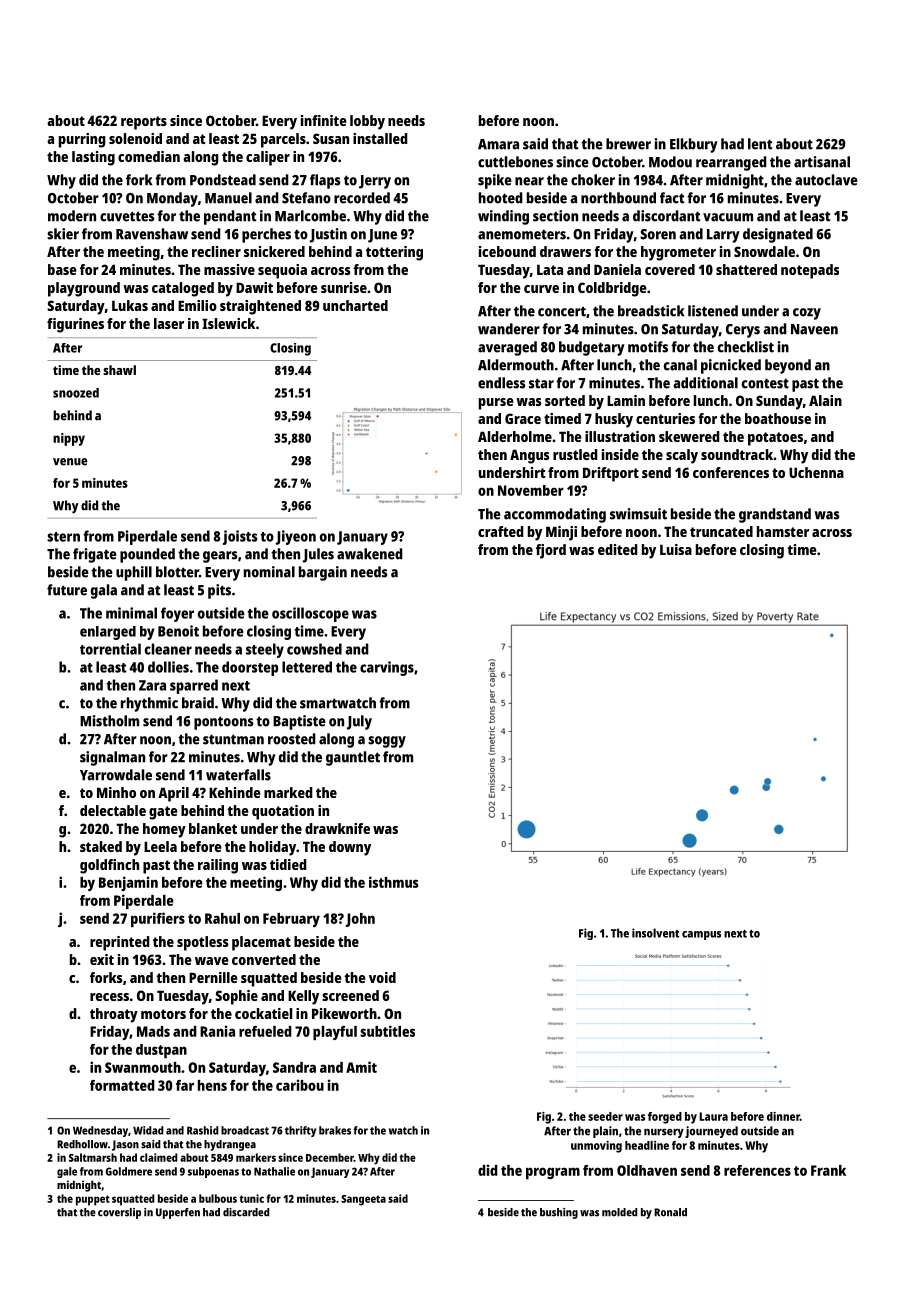 This screenshot has width=908, height=1316. Describe the element at coordinates (148, 1130) in the screenshot. I see `Widad` at that location.
